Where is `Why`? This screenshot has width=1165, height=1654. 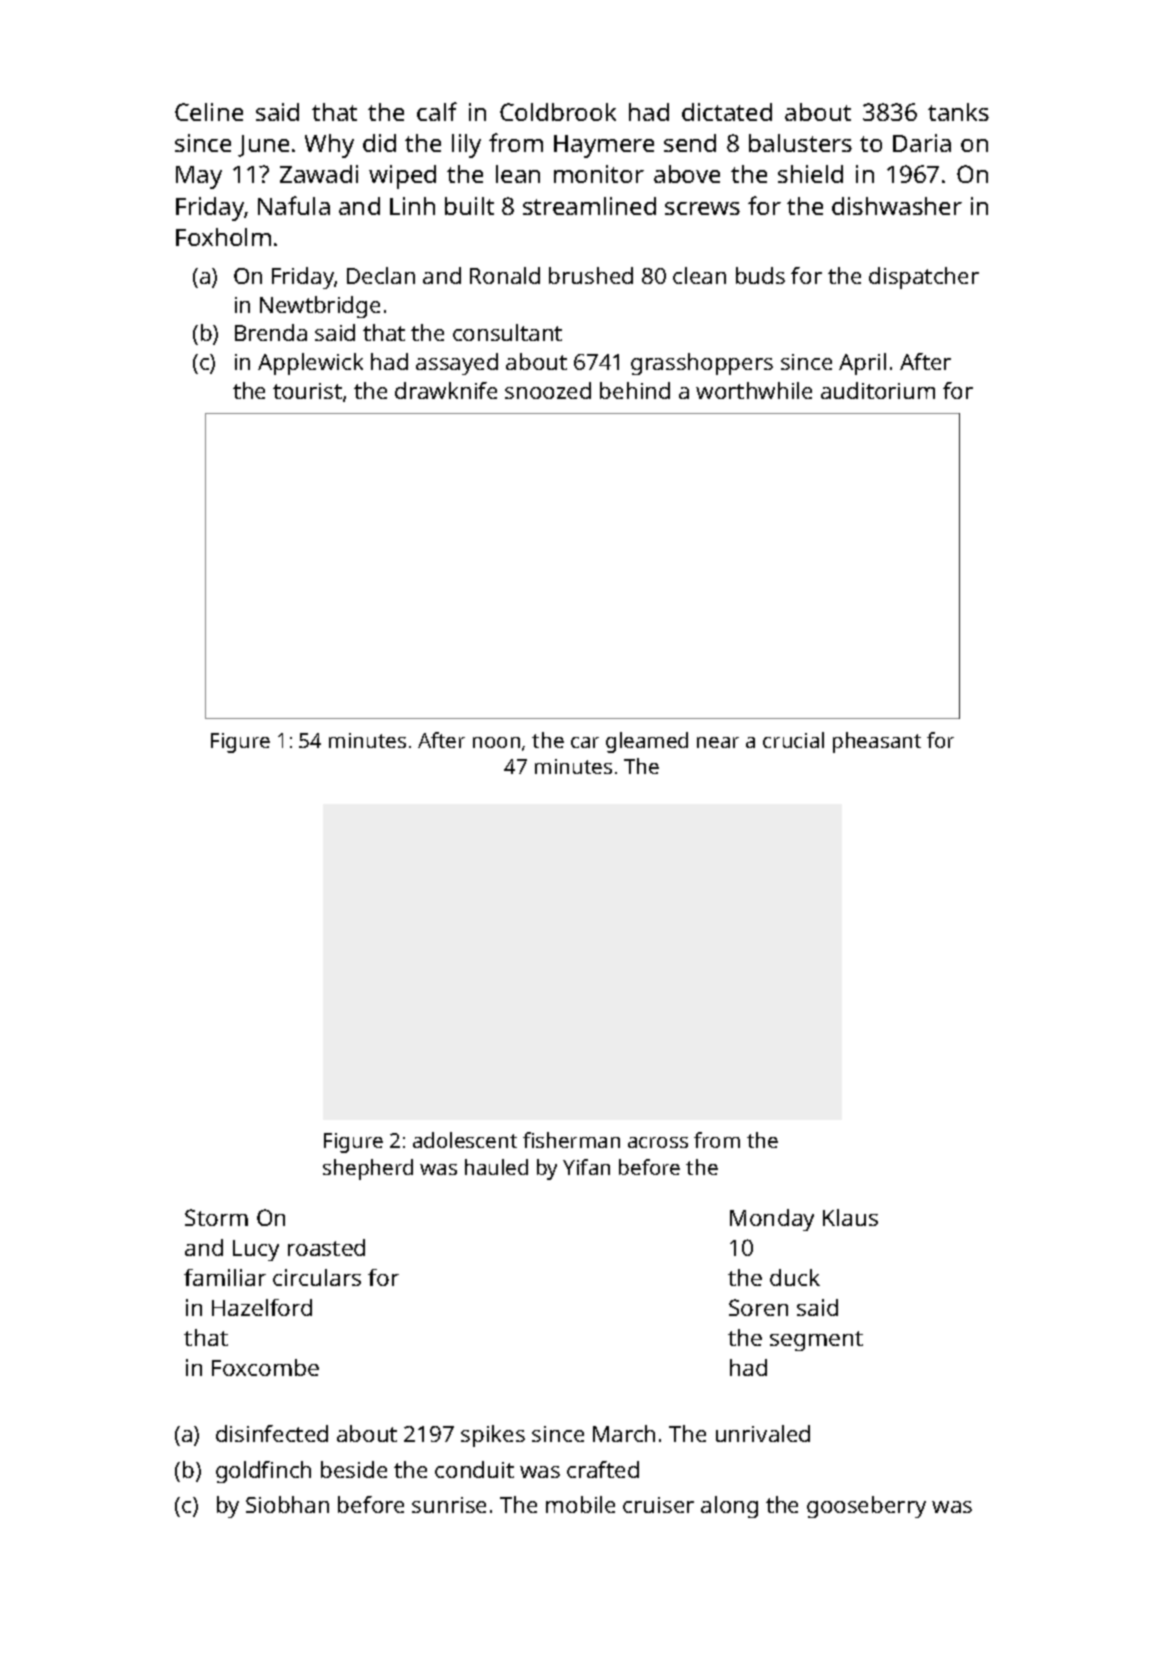
Why is located at coordinates (329, 146).
